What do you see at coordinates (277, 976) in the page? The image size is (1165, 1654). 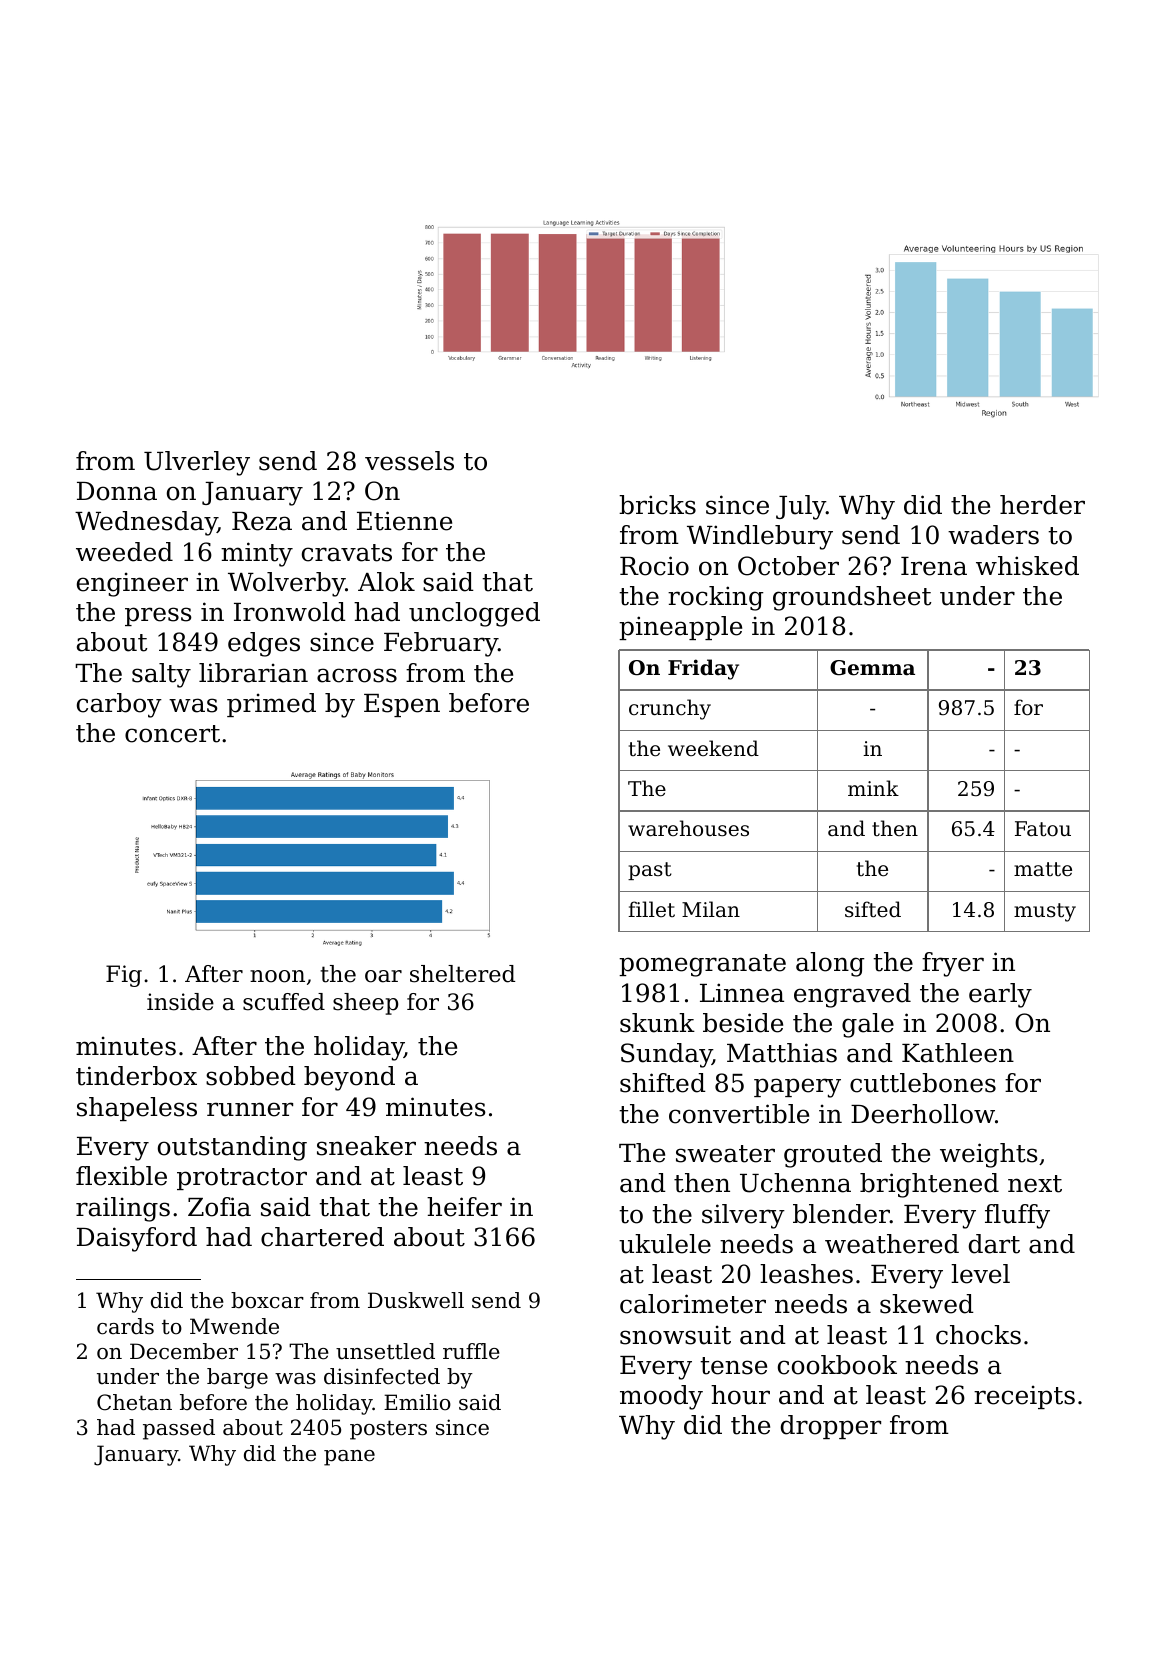 I see `noon` at bounding box center [277, 976].
